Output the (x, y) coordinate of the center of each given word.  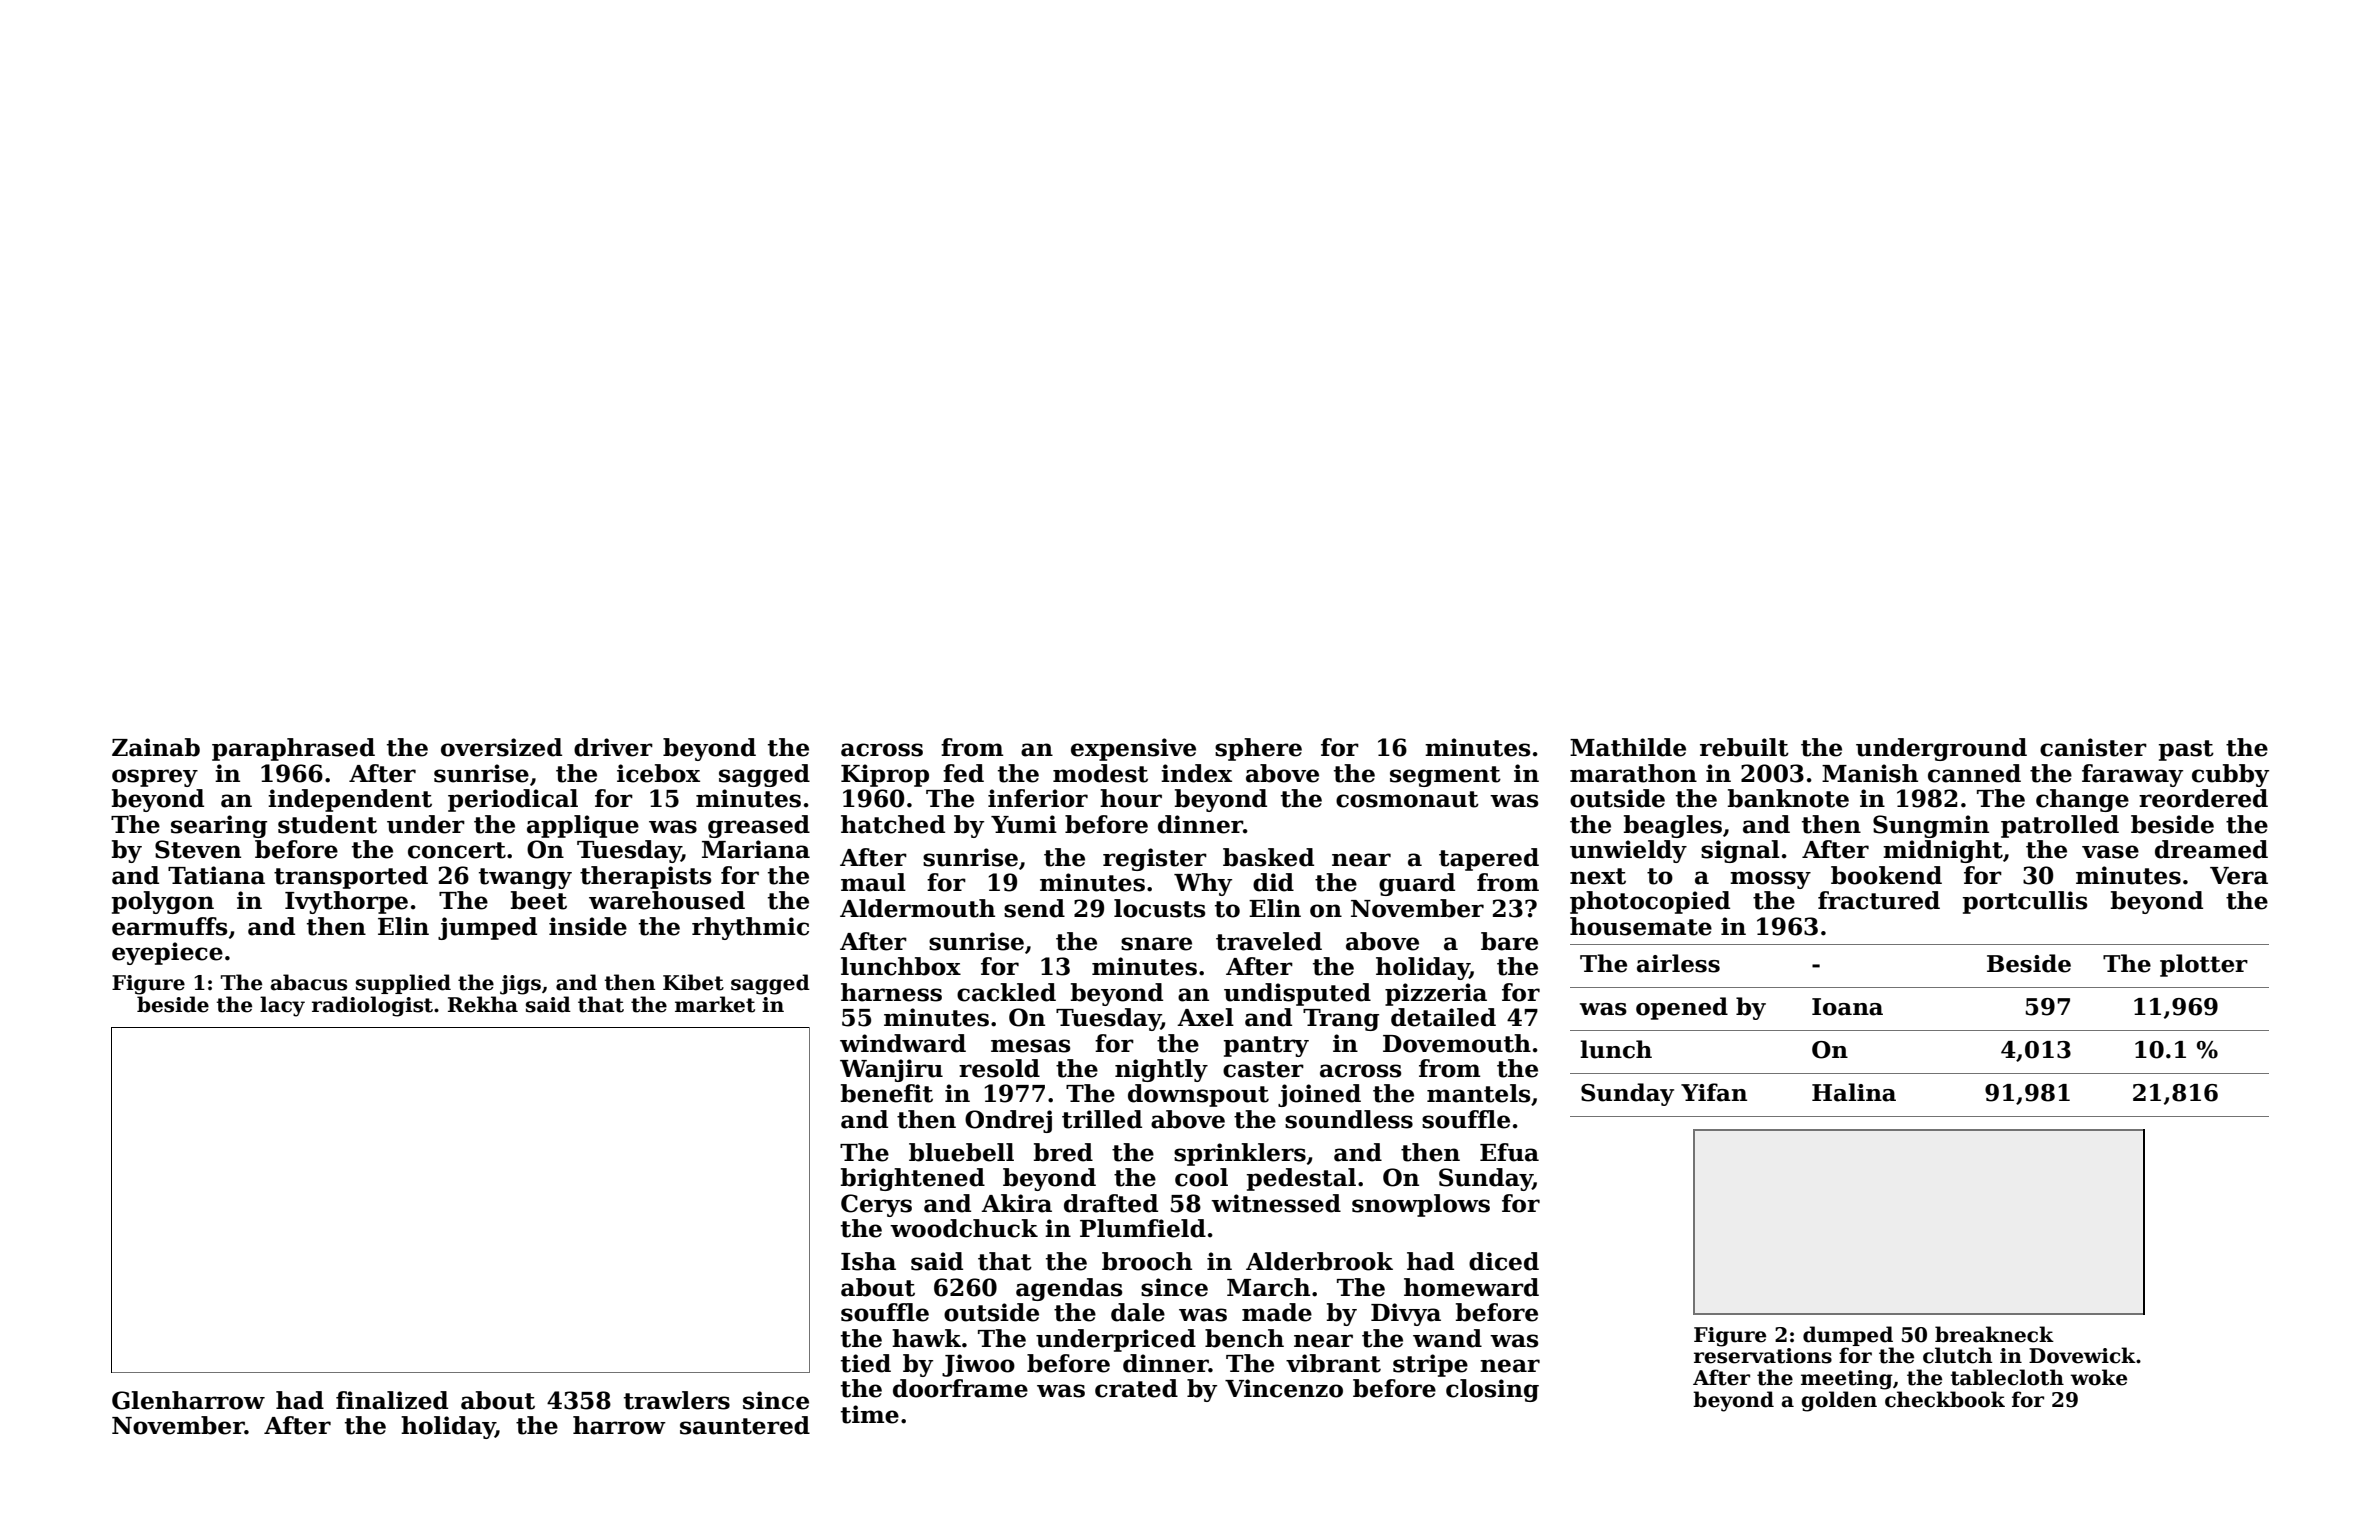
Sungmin (1931, 826)
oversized (501, 747)
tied (866, 1363)
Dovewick (2082, 1355)
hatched (893, 824)
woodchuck (964, 1228)
